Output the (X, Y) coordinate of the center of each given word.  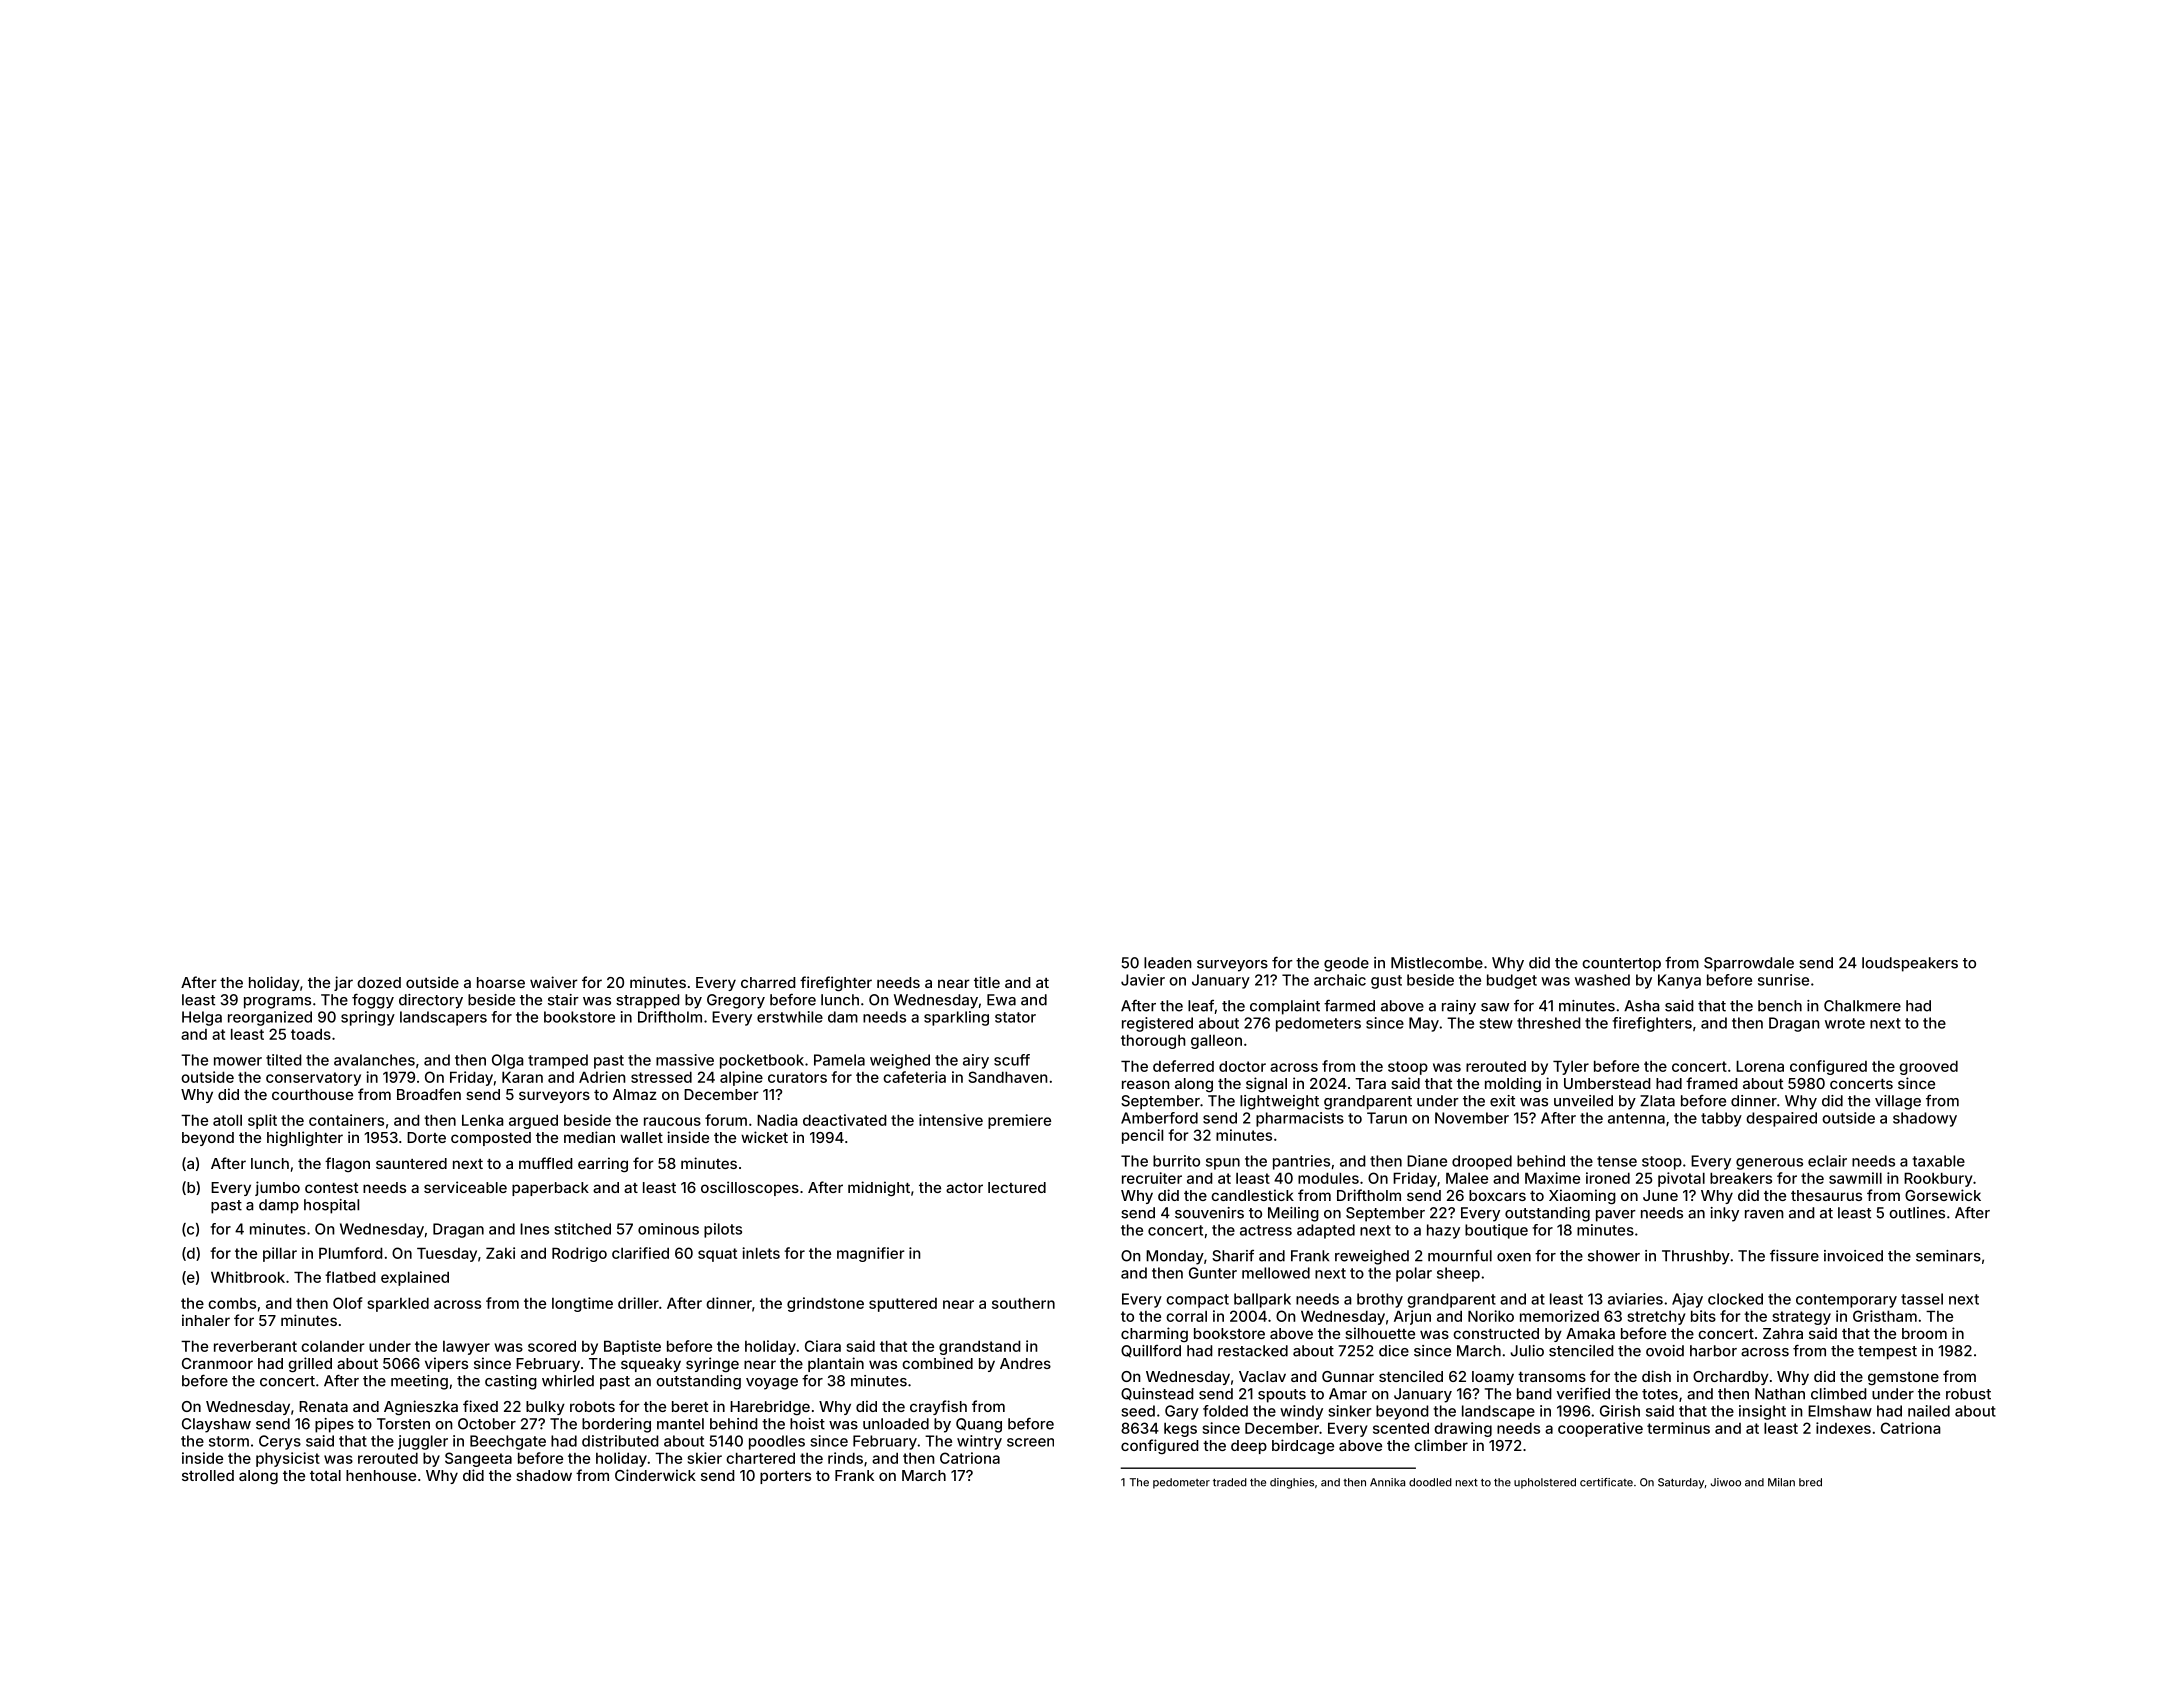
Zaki (500, 1253)
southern (1023, 1303)
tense (1617, 1161)
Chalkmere (1862, 1006)
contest (332, 1188)
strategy (1802, 1318)
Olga (508, 1061)
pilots (723, 1230)
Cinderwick (655, 1475)
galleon (1216, 1042)
